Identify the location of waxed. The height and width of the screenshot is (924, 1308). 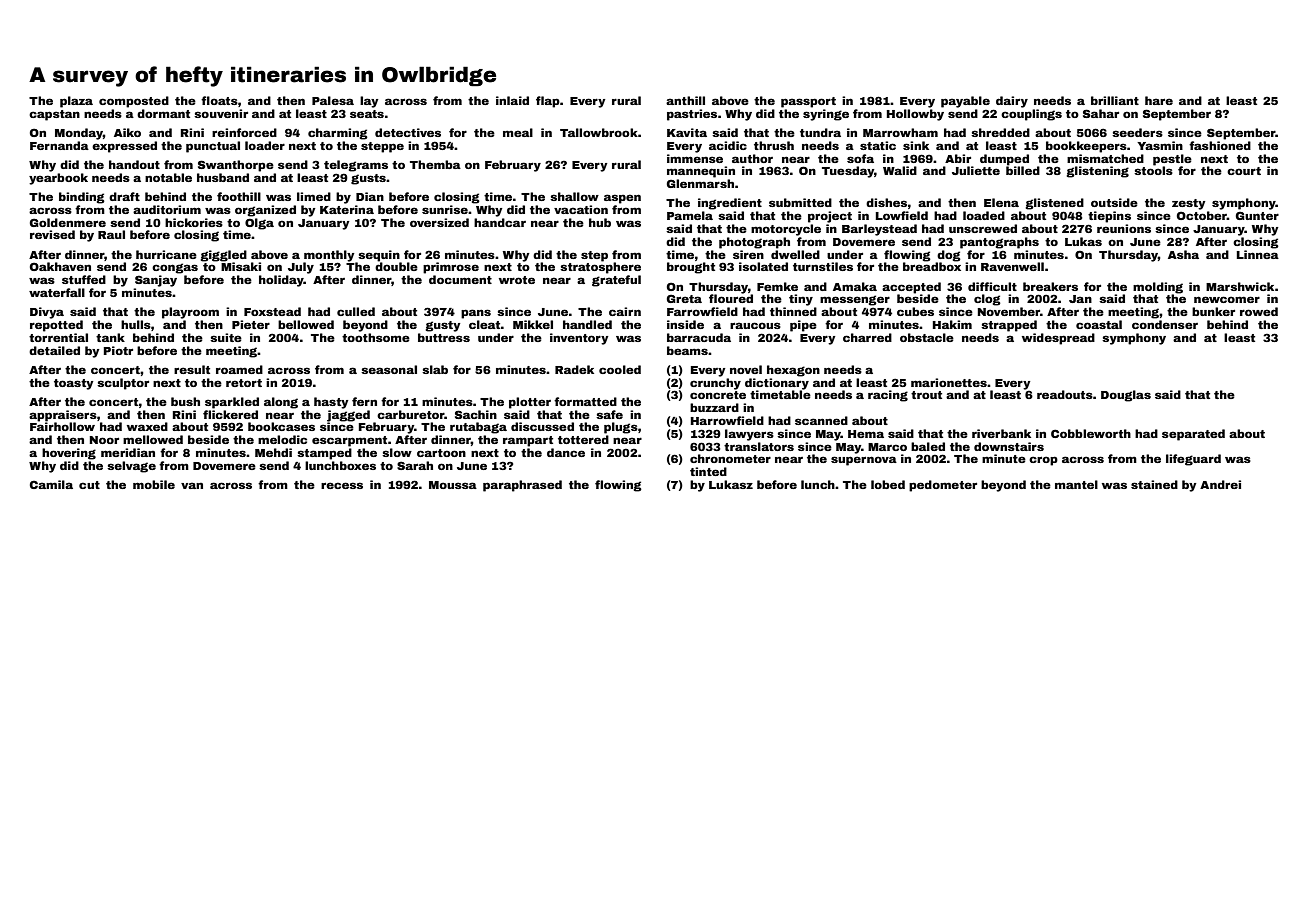
(147, 426).
